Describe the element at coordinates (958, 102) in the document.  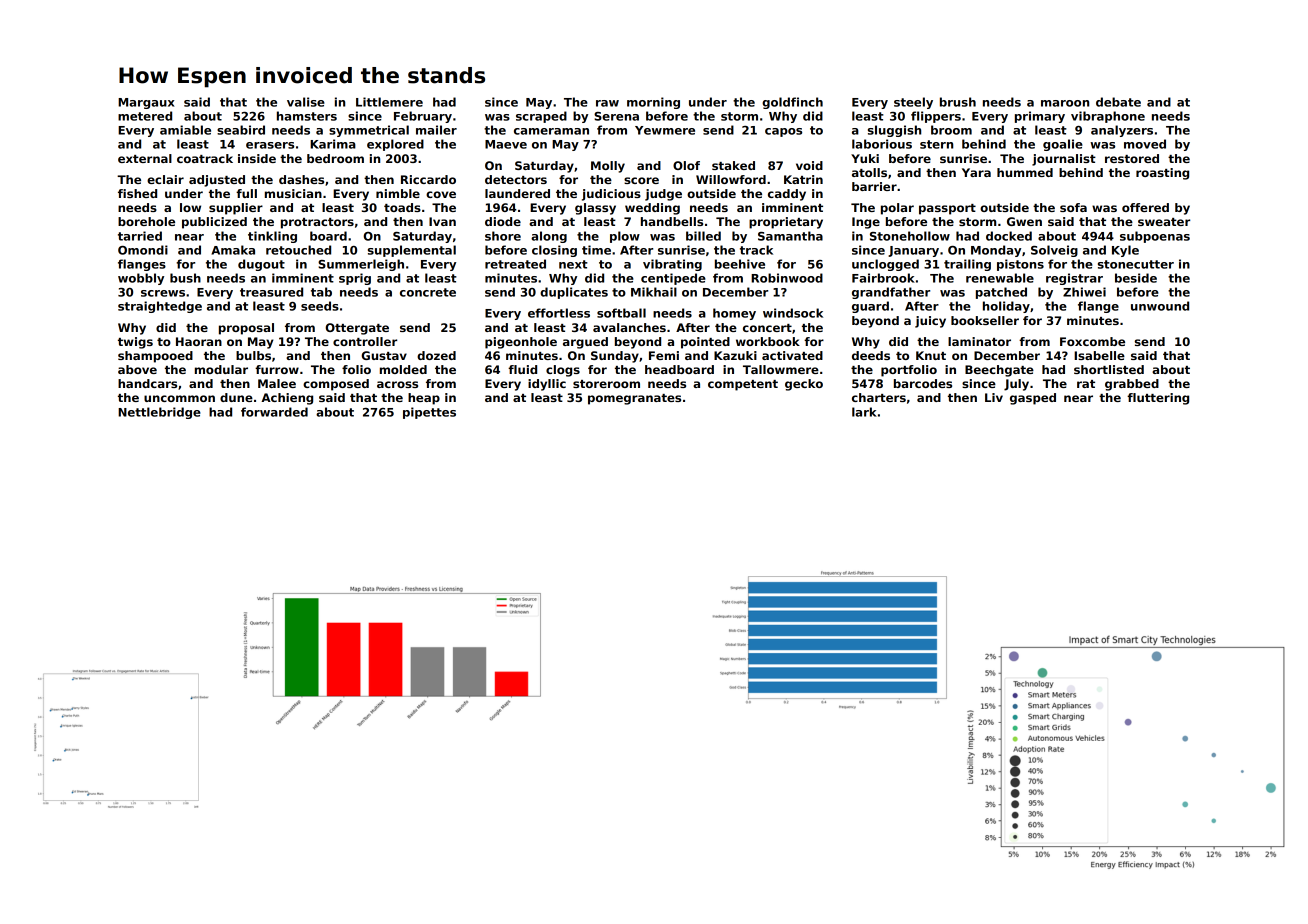
I see `brush` at that location.
